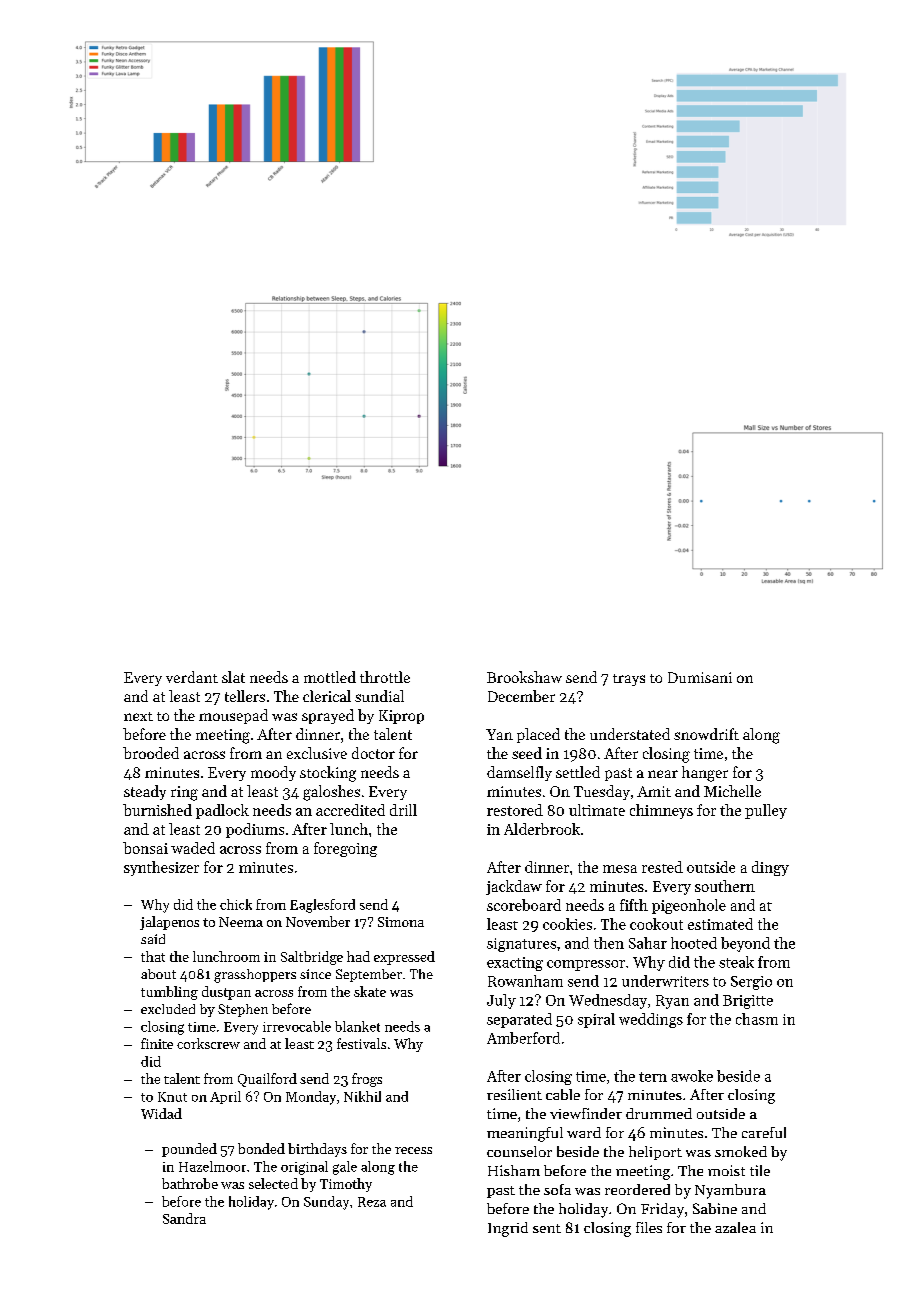  What do you see at coordinates (735, 1227) in the screenshot?
I see `azalea` at bounding box center [735, 1227].
